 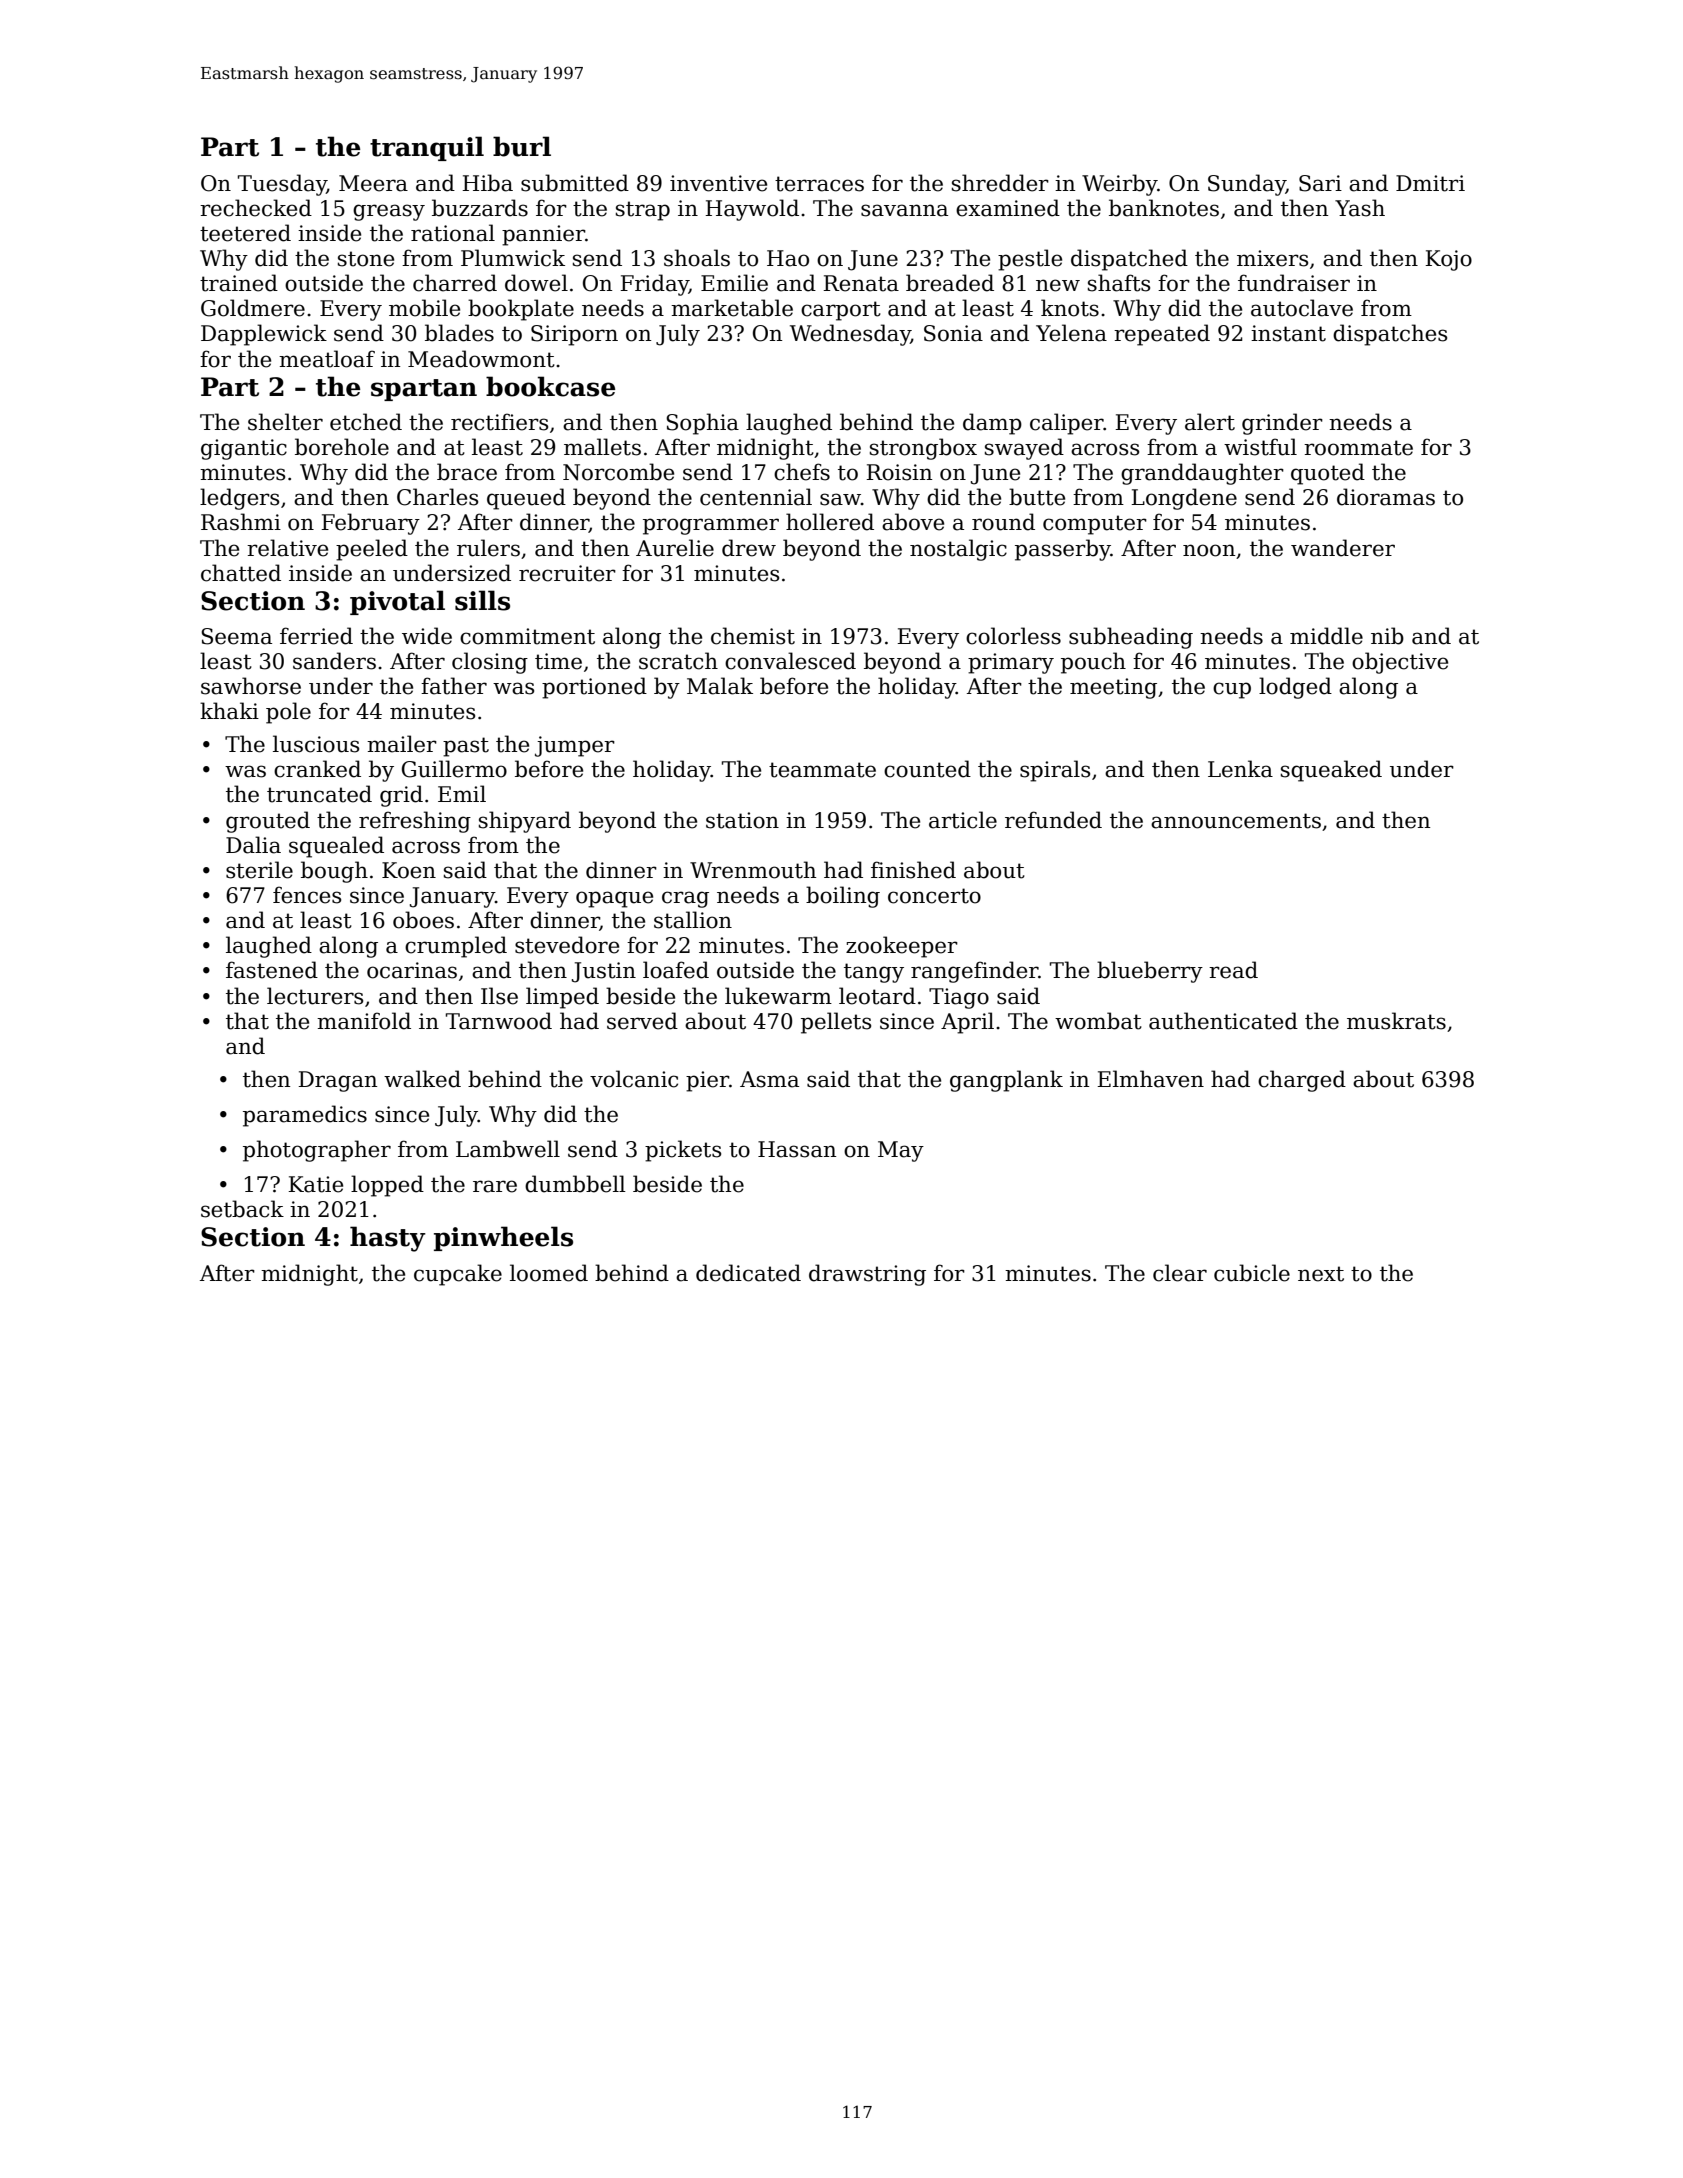 What do you see at coordinates (902, 947) in the screenshot?
I see `zookeeper` at bounding box center [902, 947].
